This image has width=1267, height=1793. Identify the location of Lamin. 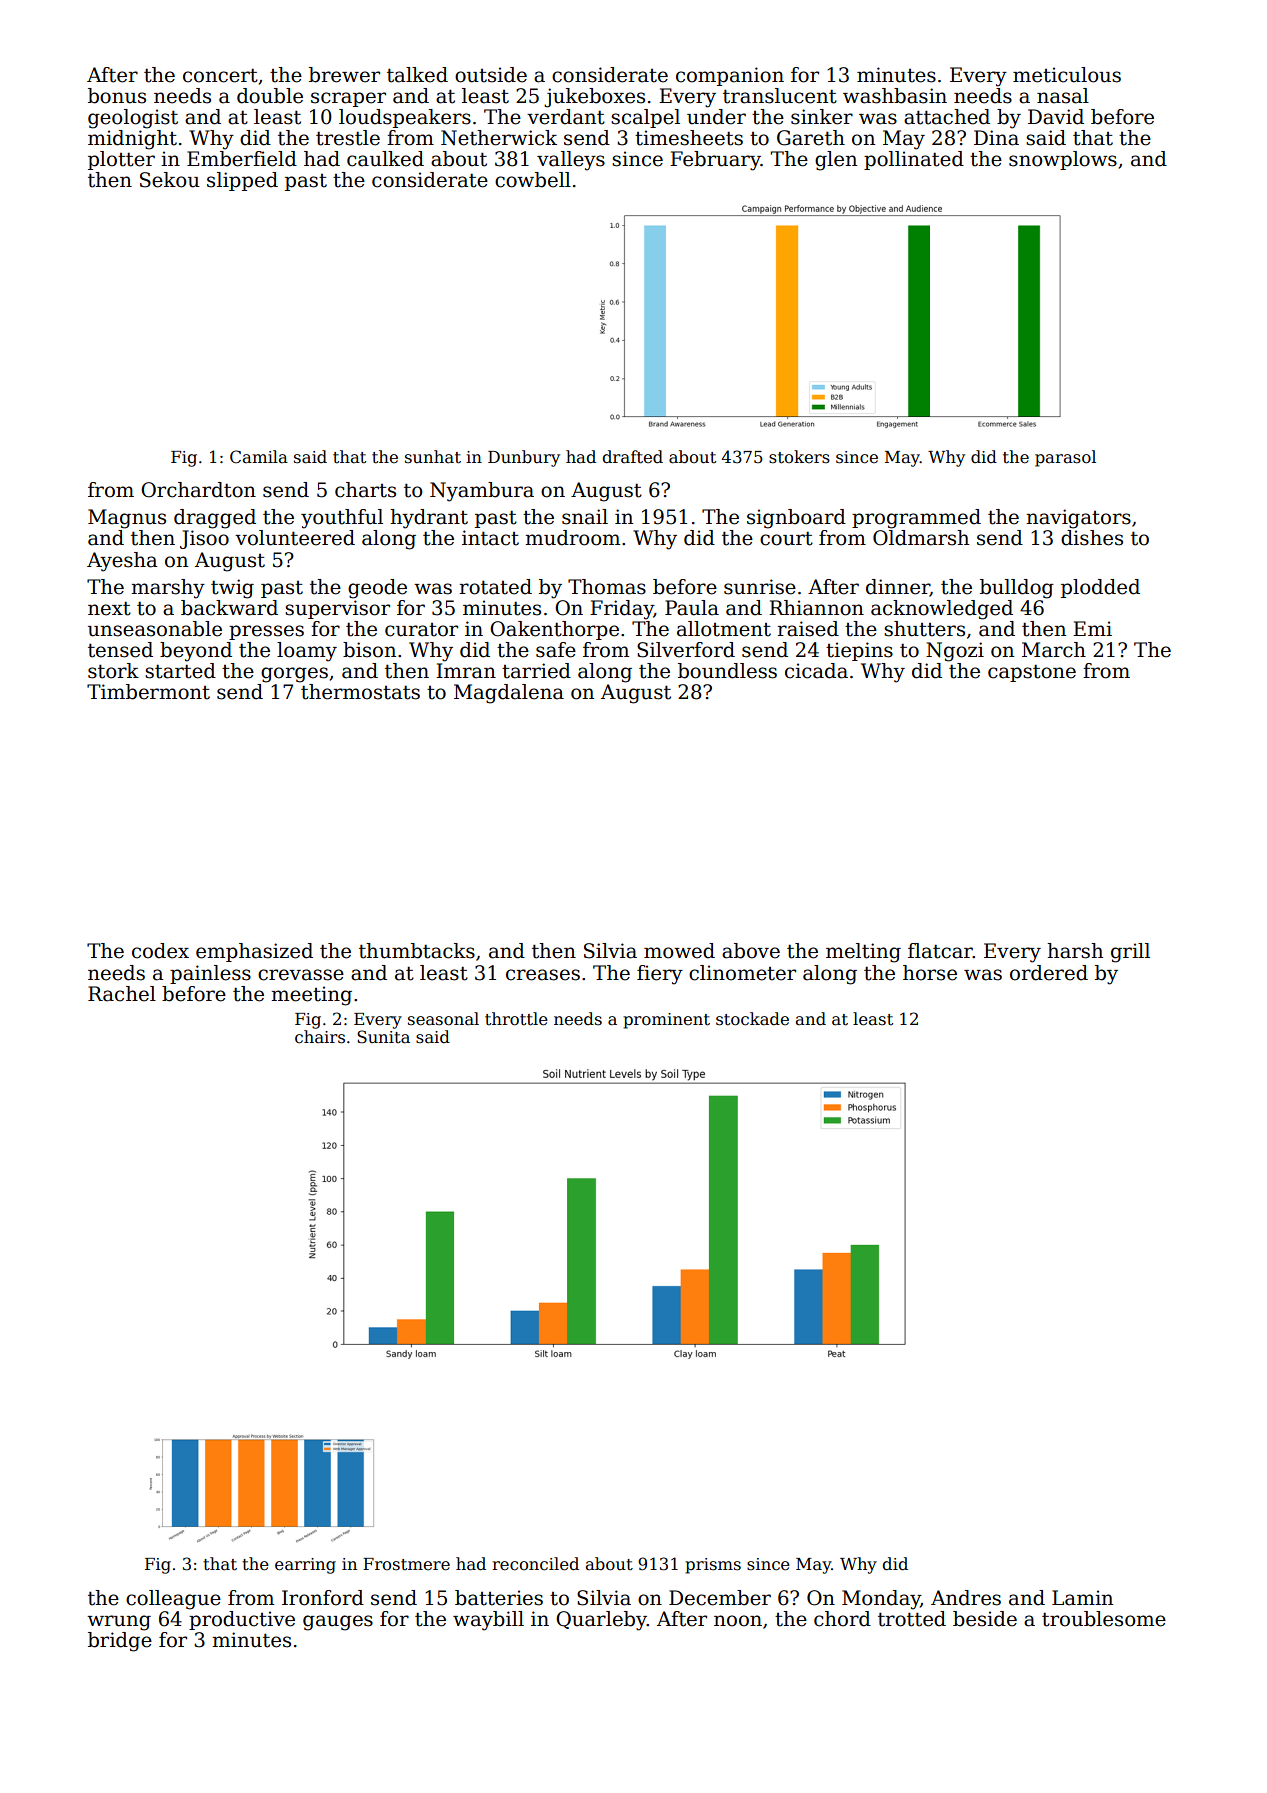
(1082, 1598).
